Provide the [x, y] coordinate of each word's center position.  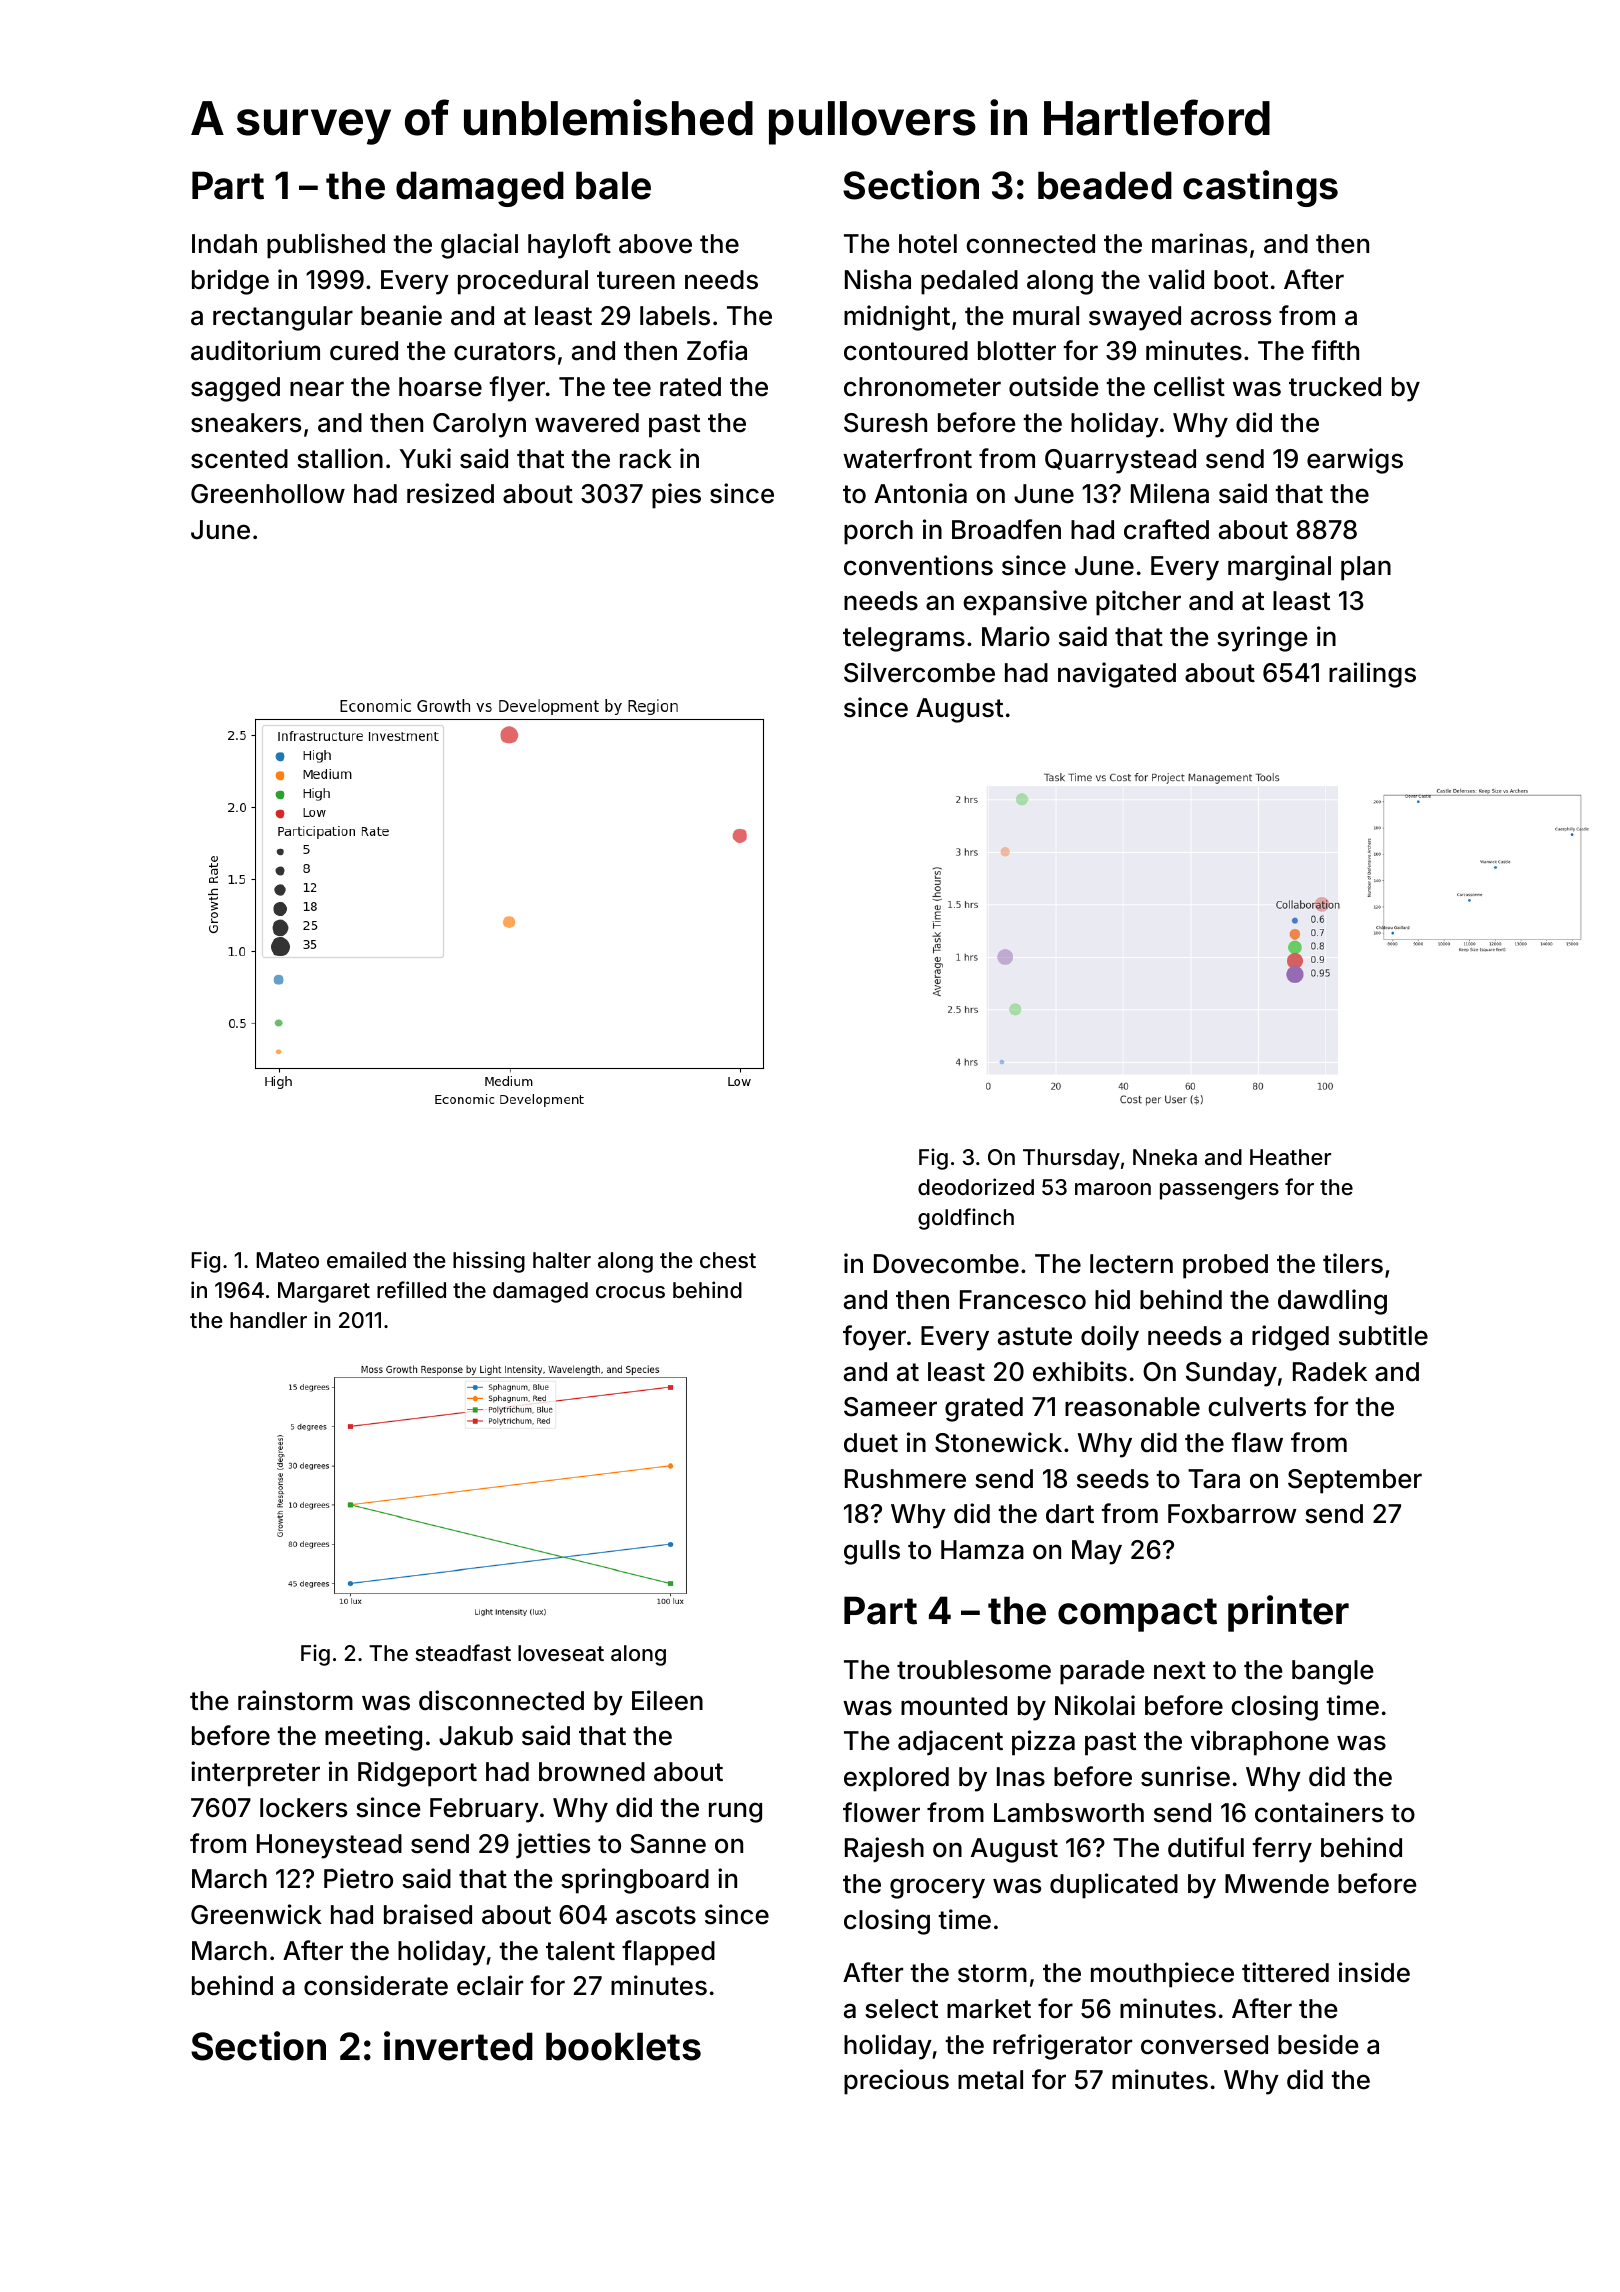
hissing [489, 1262]
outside [1054, 386]
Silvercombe [919, 672]
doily [1110, 1338]
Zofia [717, 350]
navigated [1117, 675]
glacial [479, 246]
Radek [1330, 1372]
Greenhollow [268, 494]
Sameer [890, 1407]
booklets [623, 2046]
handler [268, 1320]
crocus [630, 1292]
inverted [458, 2046]
